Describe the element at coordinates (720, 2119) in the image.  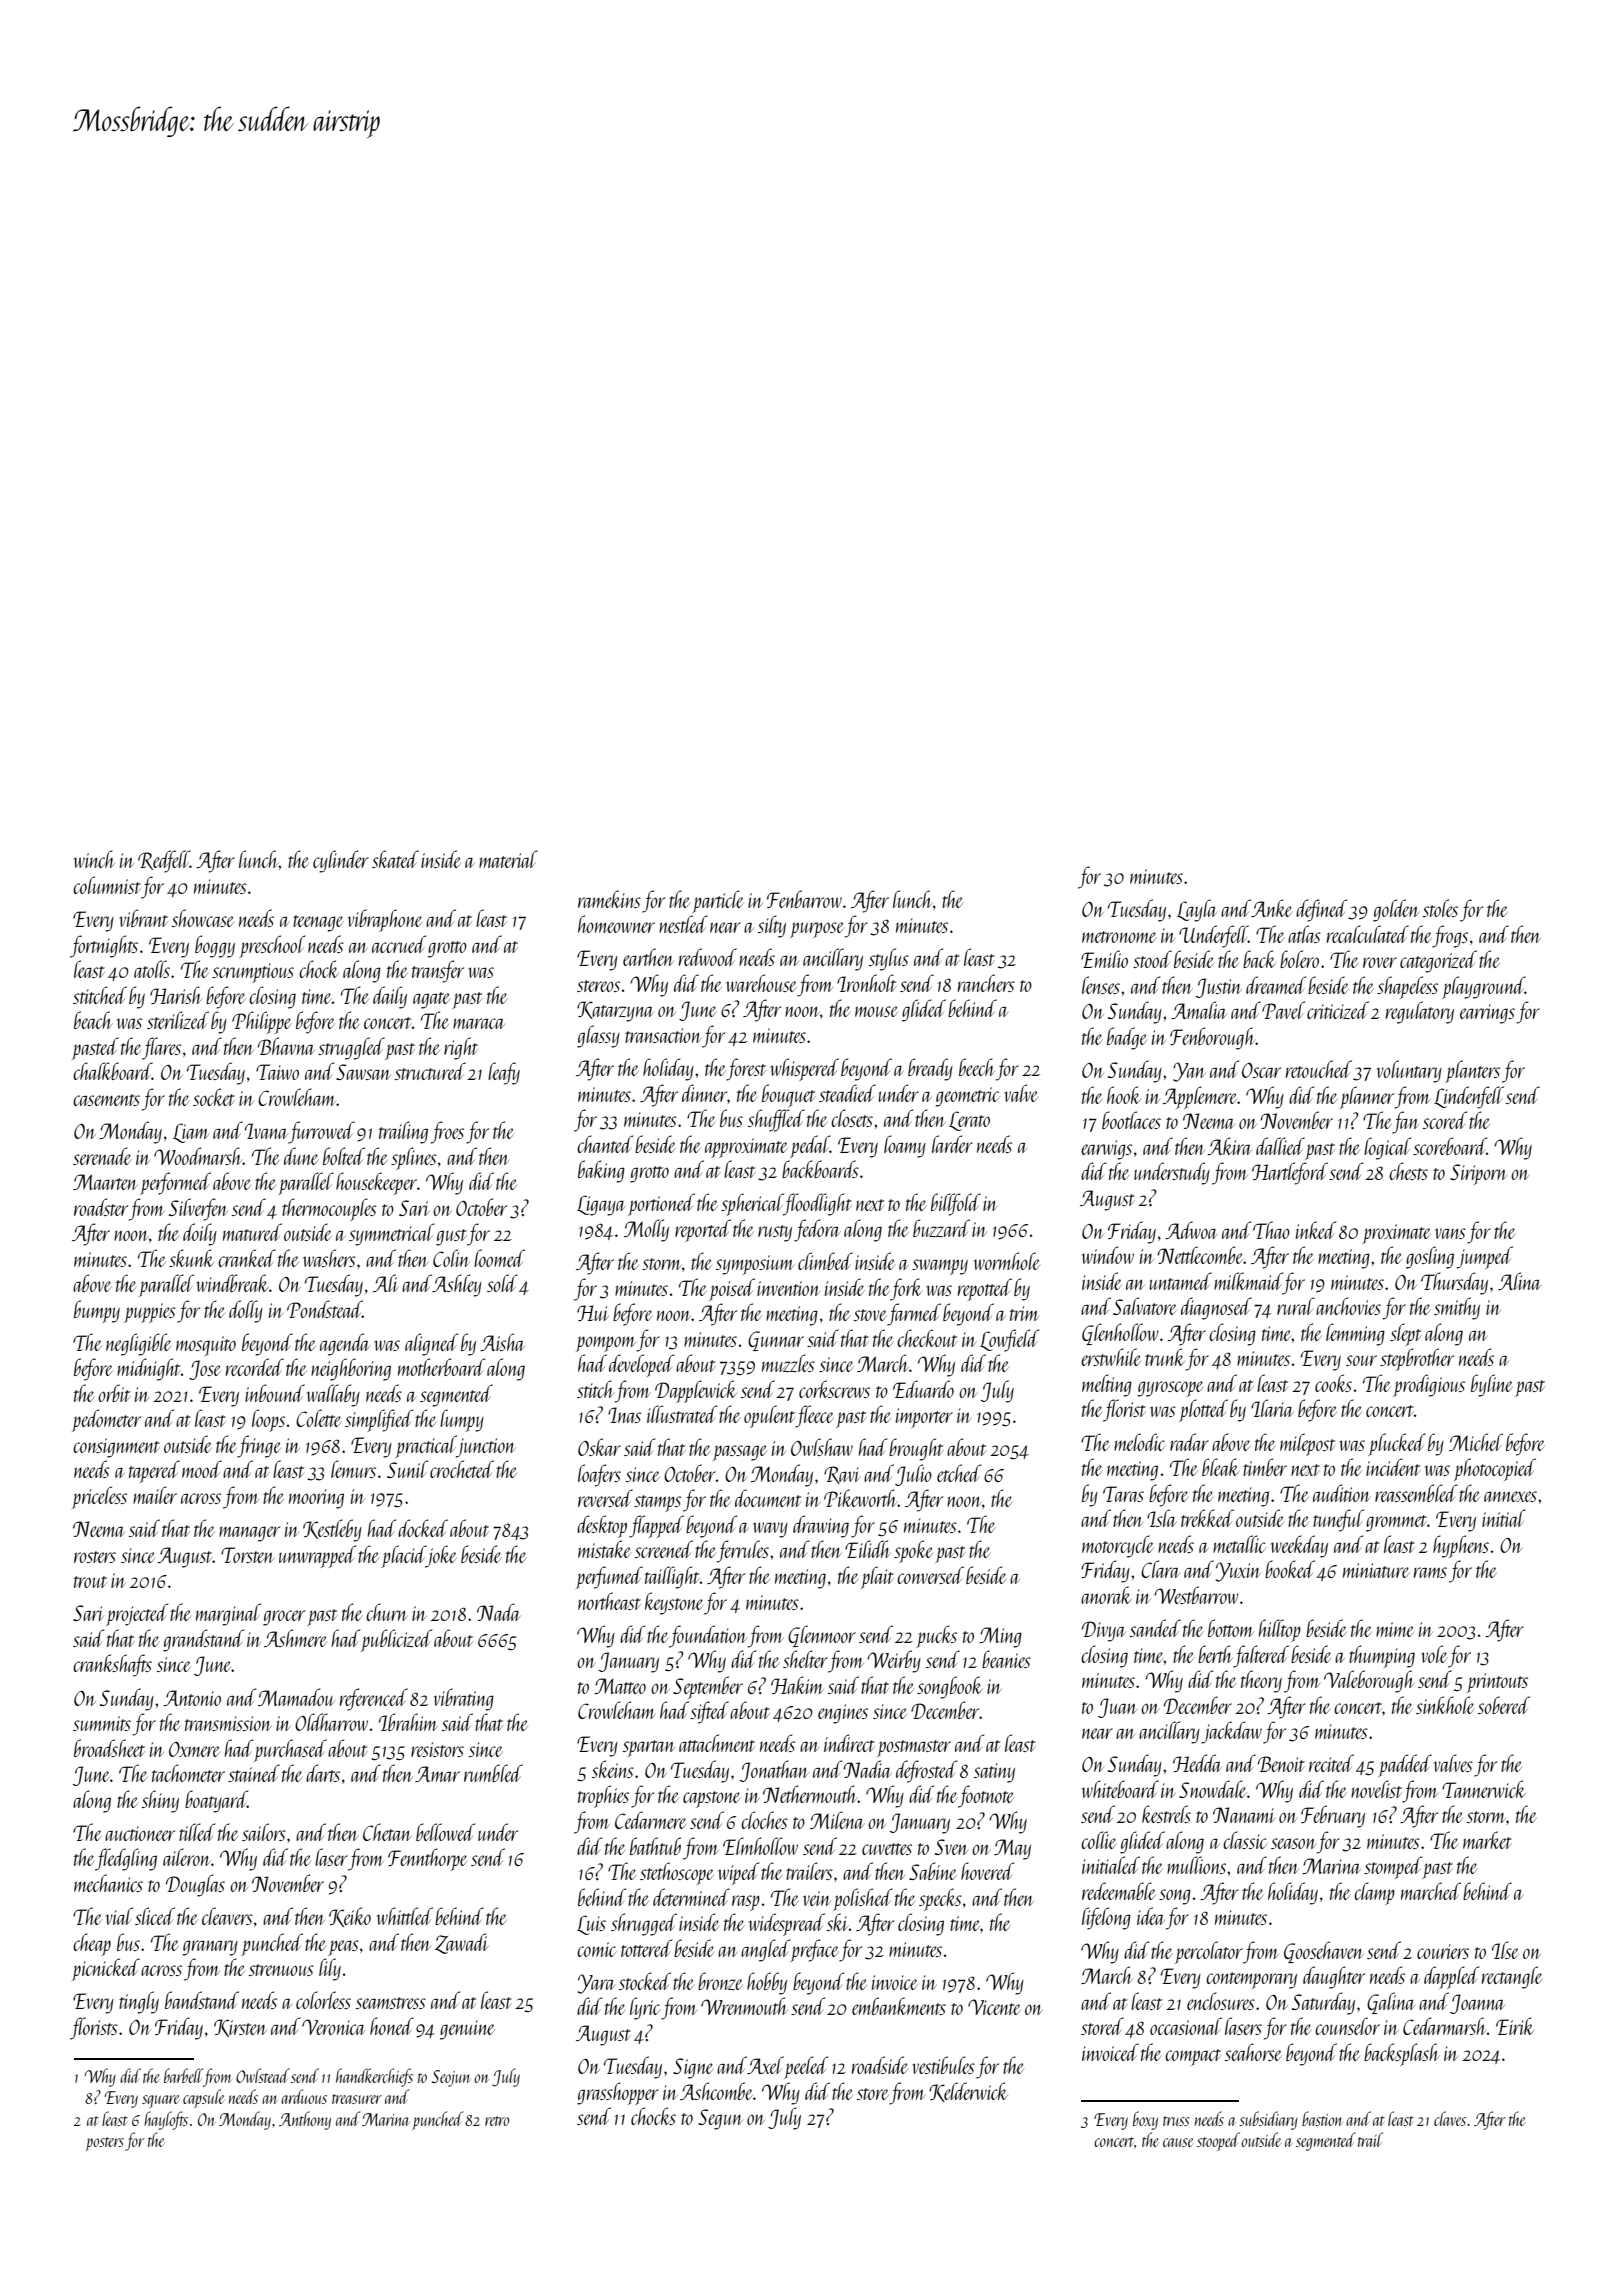
I see `Segun` at that location.
